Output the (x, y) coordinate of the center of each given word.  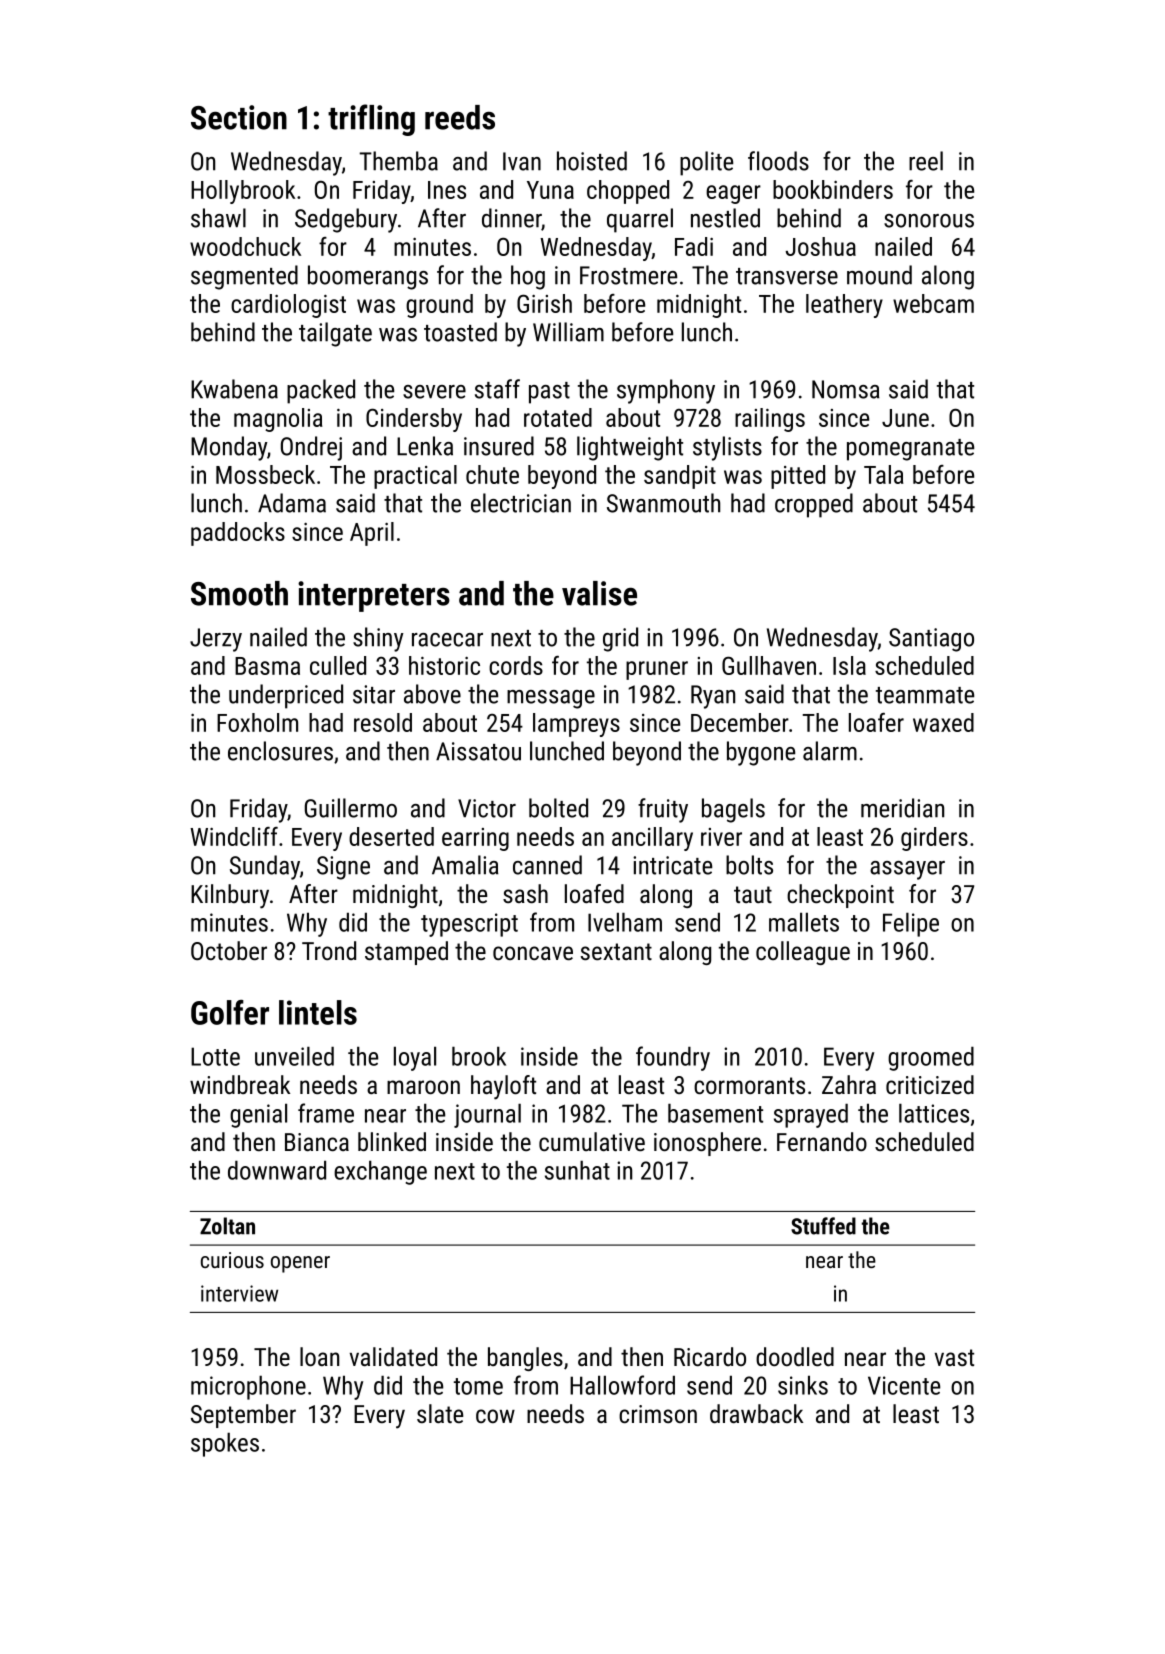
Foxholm (257, 722)
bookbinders (833, 189)
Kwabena (234, 389)
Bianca (317, 1142)
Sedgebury (346, 220)
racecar (447, 640)
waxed (943, 722)
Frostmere (628, 275)
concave (533, 953)
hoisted (592, 161)
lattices (934, 1113)
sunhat (577, 1170)
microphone (248, 1387)
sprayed (811, 1115)
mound (879, 275)
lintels (318, 1012)
